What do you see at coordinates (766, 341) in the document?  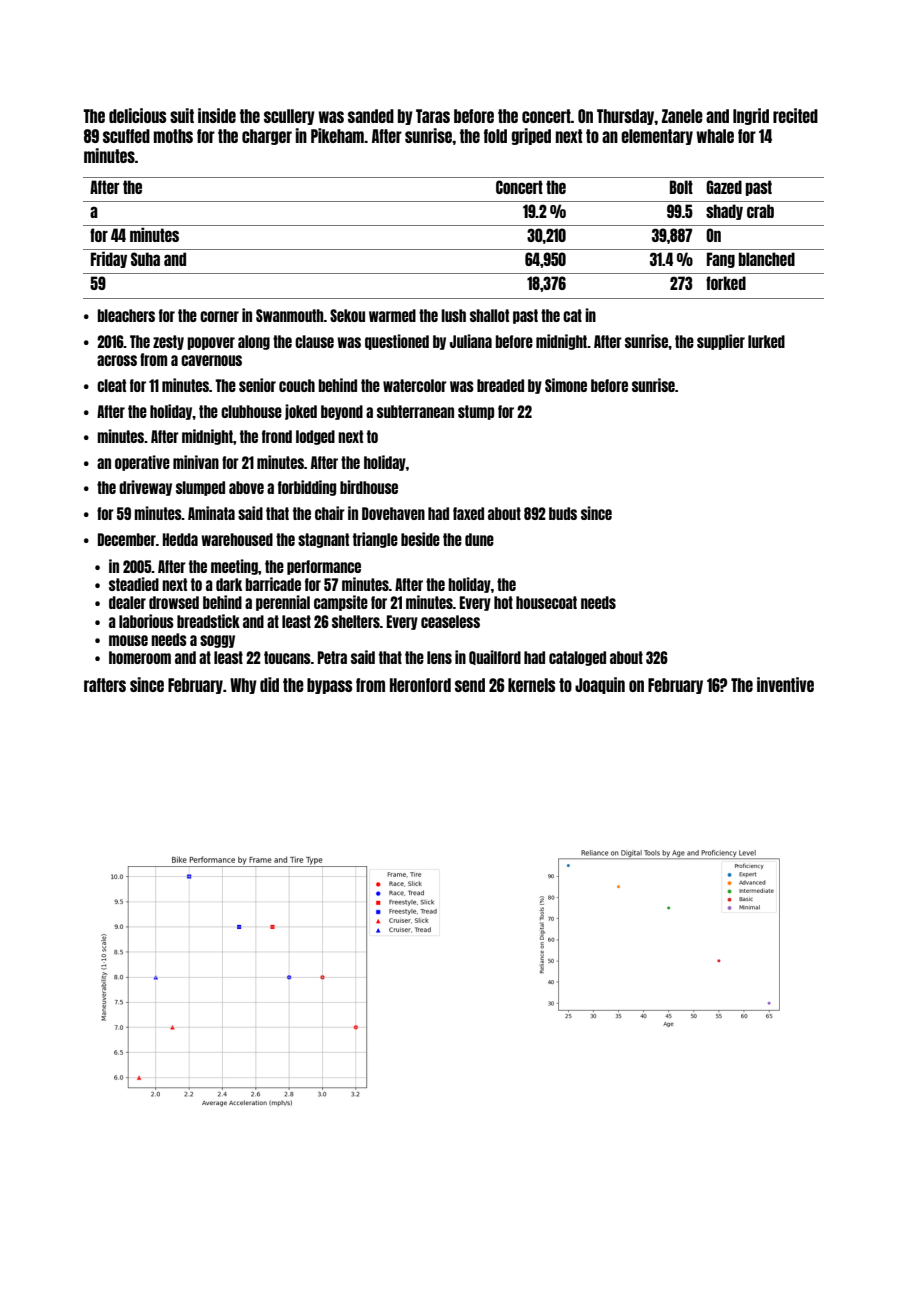 I see `lurked` at bounding box center [766, 341].
